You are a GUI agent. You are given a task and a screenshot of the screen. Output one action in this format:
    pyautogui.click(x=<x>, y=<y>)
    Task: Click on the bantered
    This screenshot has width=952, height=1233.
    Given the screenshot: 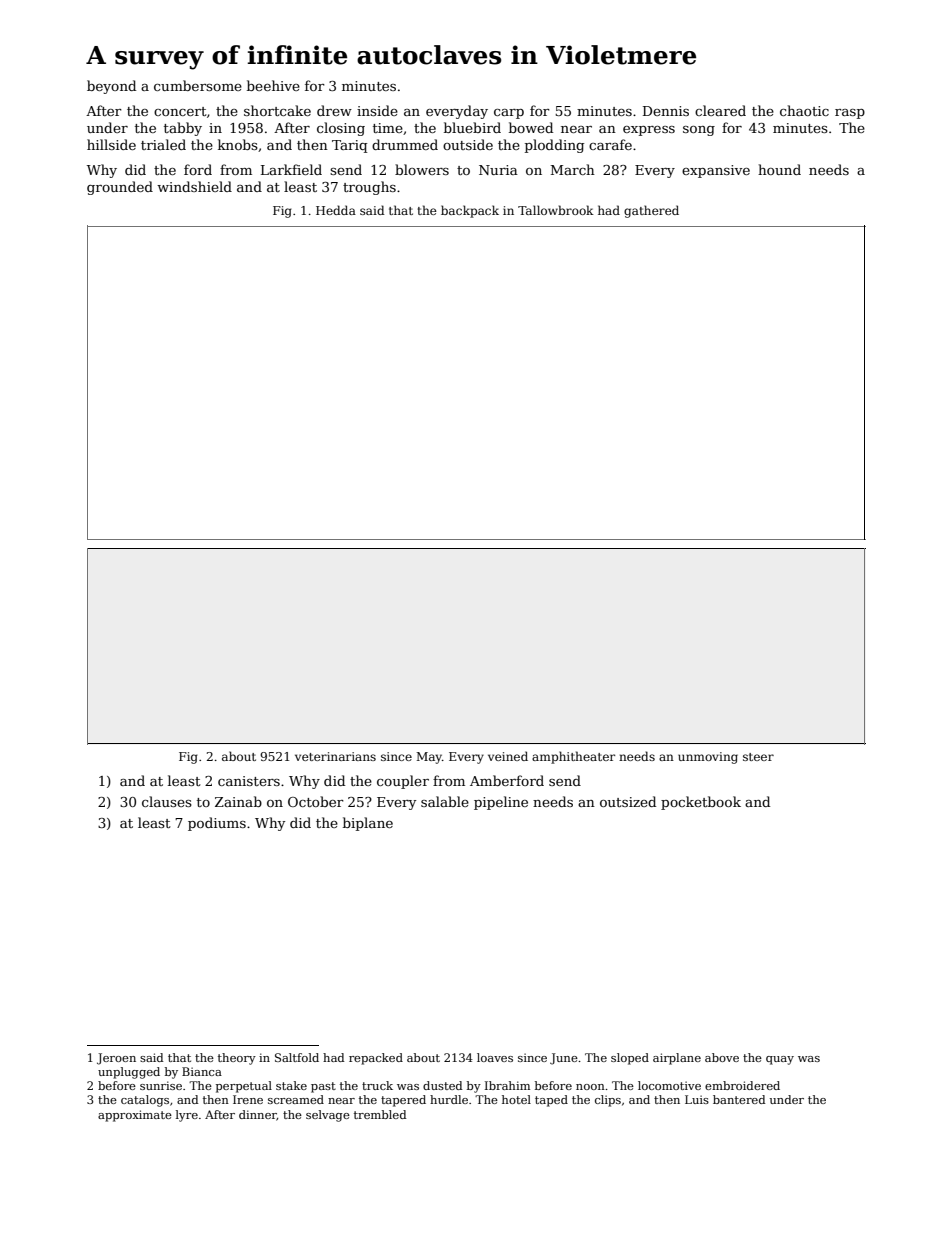 What is the action you would take?
    pyautogui.click(x=739, y=1099)
